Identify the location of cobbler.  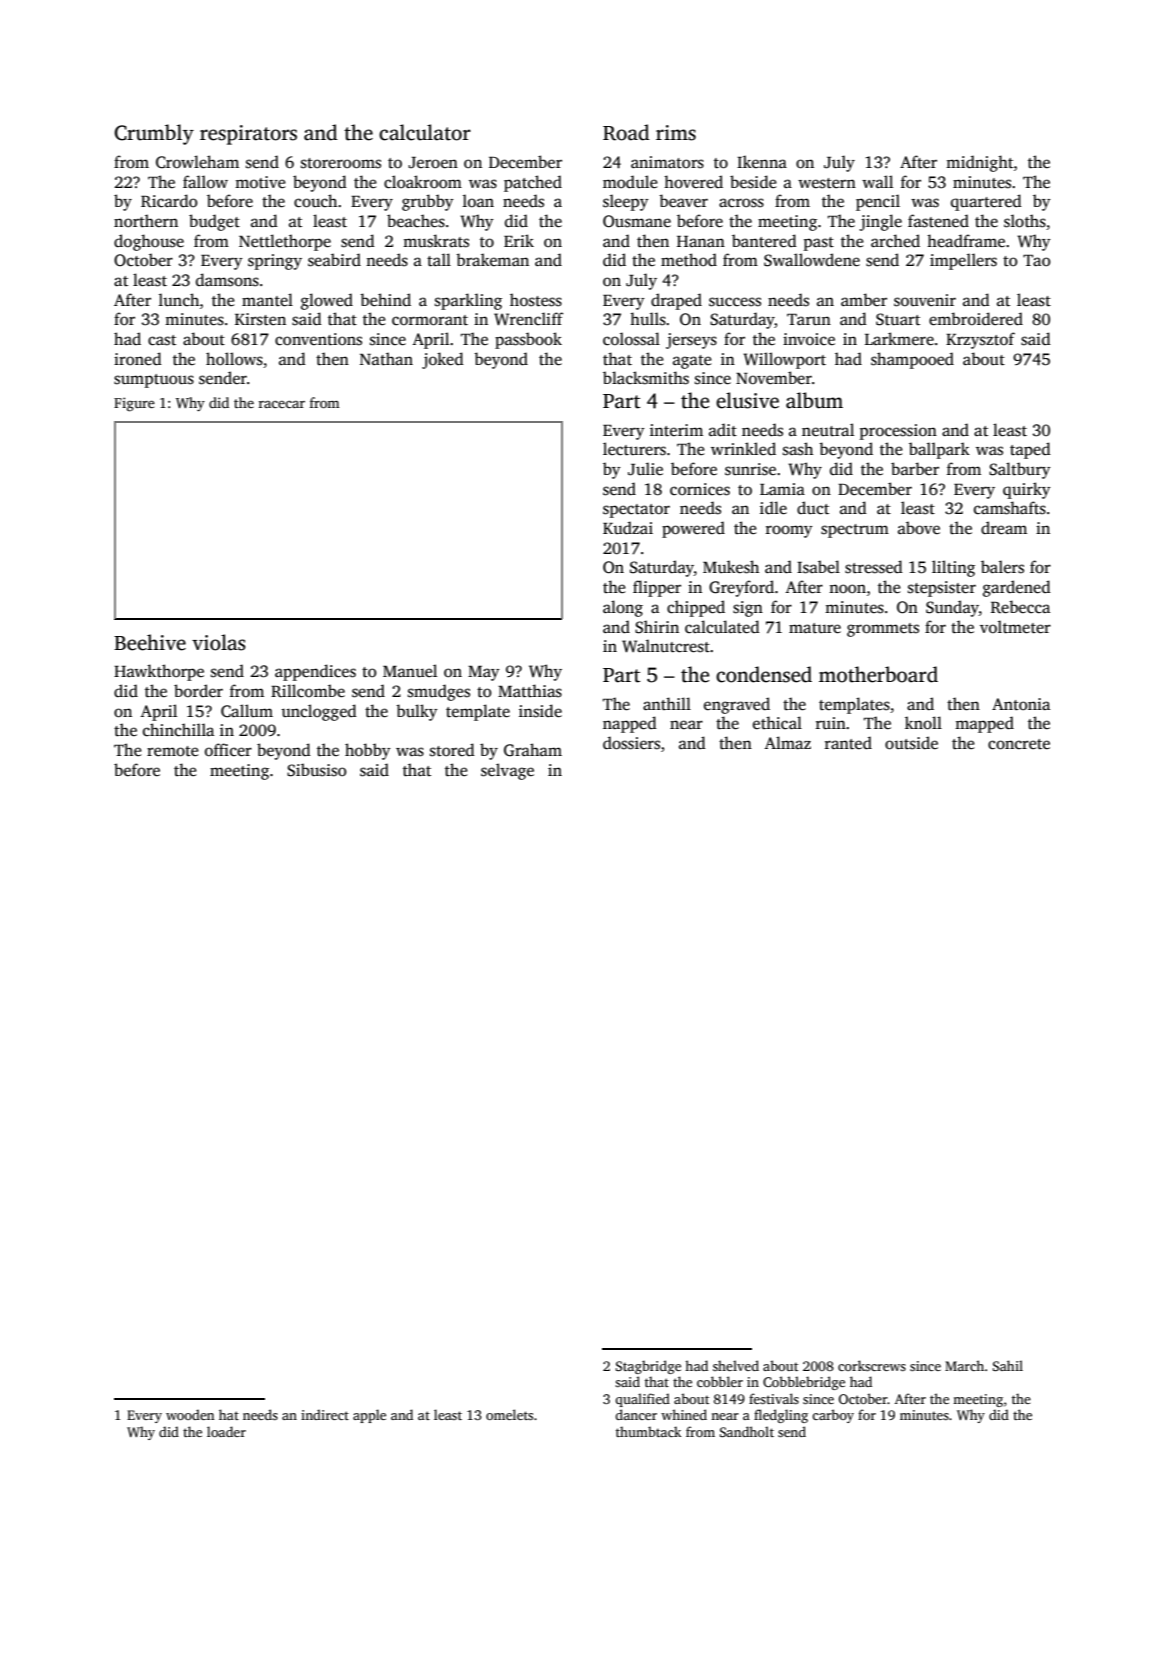
(720, 1381).
